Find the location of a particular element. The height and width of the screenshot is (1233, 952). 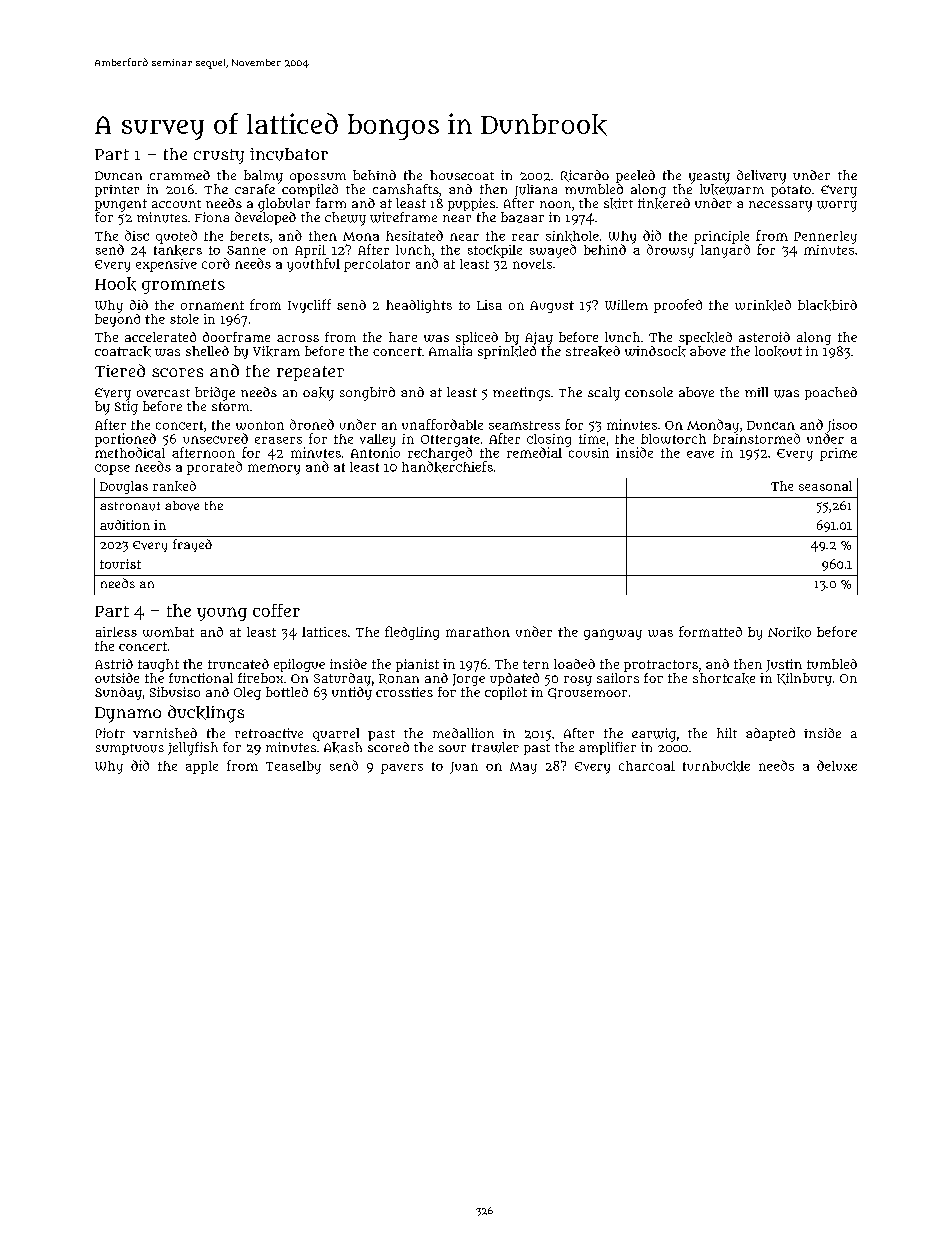

deluxe is located at coordinates (837, 765).
